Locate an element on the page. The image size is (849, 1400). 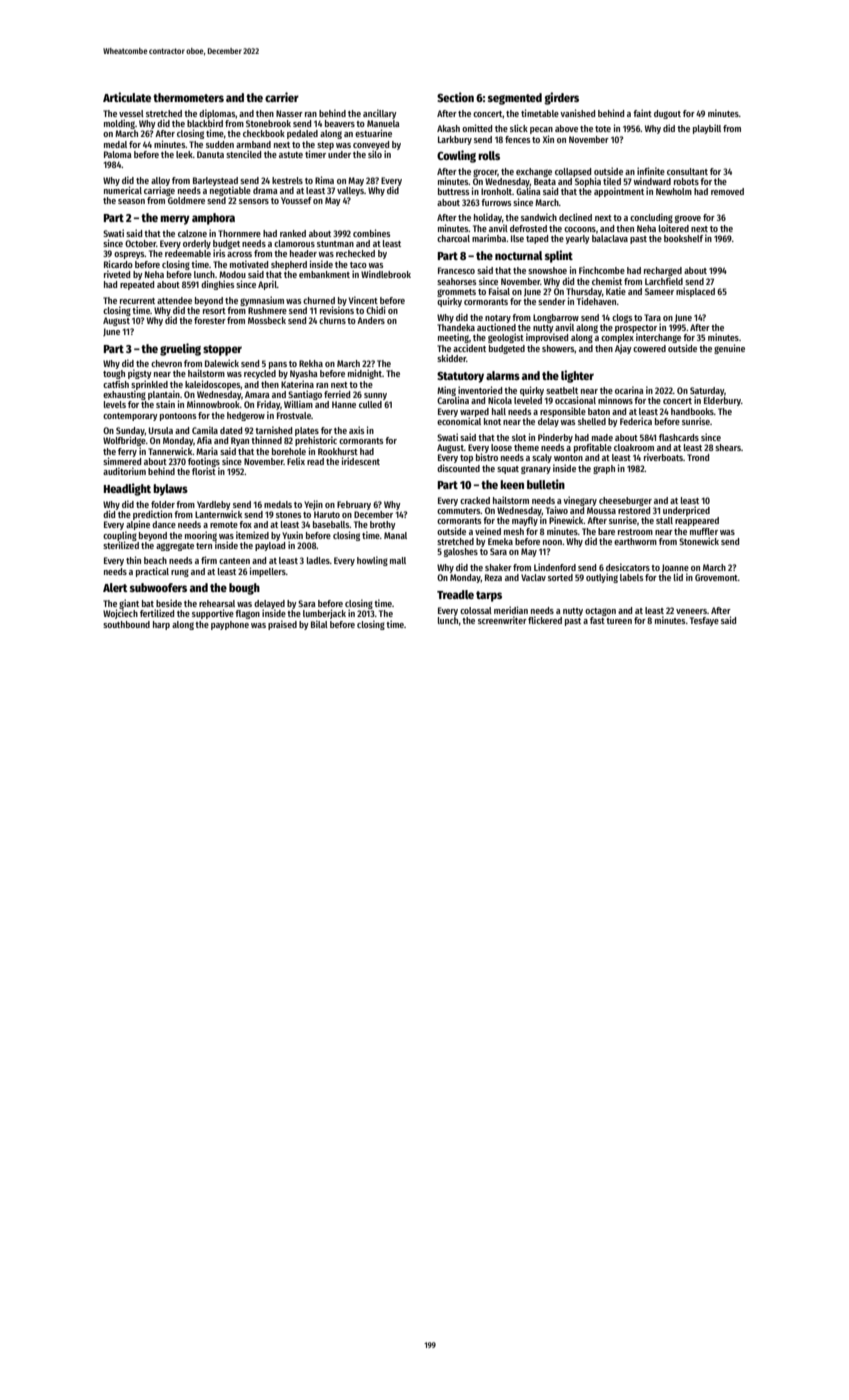
praised is located at coordinates (282, 625).
